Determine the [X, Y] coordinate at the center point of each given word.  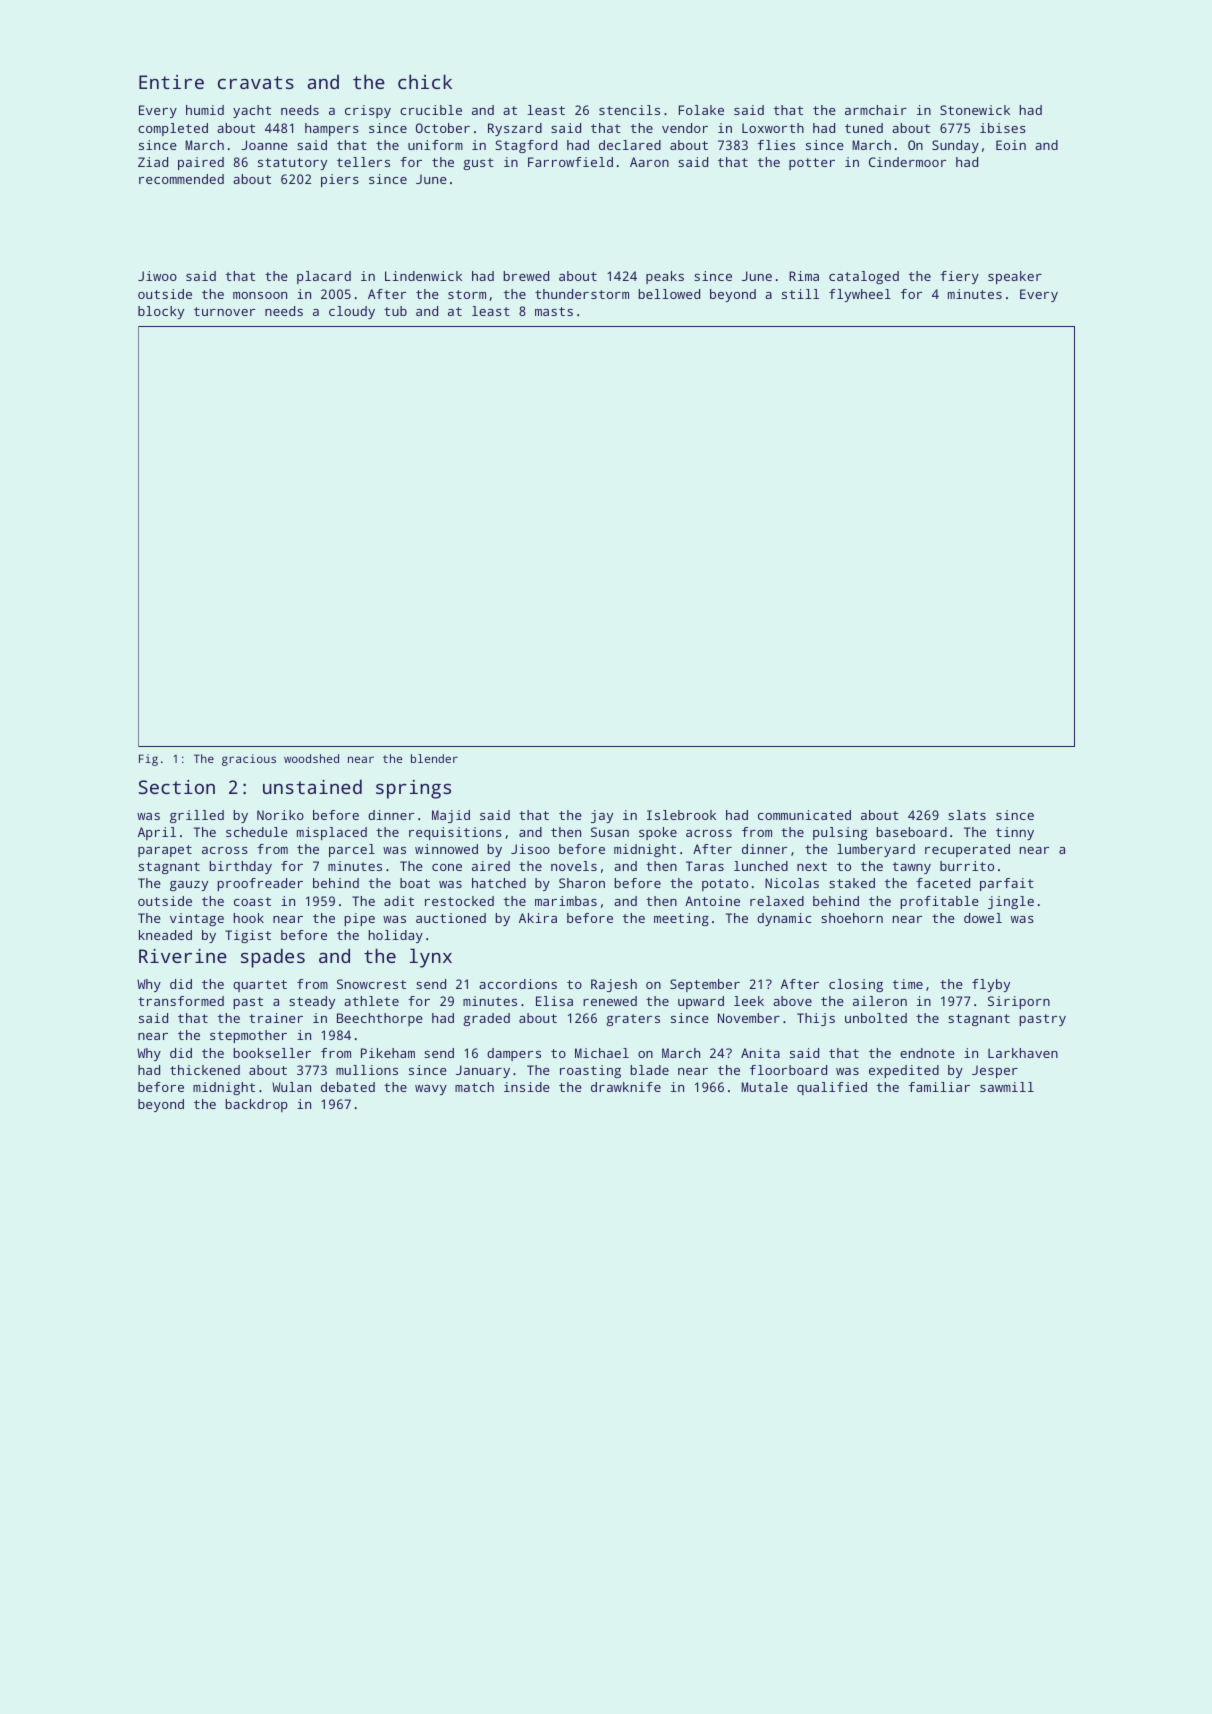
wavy [431, 1090]
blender [434, 758]
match [474, 1087]
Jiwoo [157, 276]
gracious [249, 760]
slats [967, 815]
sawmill [1007, 1087]
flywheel [860, 295]
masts [554, 311]
